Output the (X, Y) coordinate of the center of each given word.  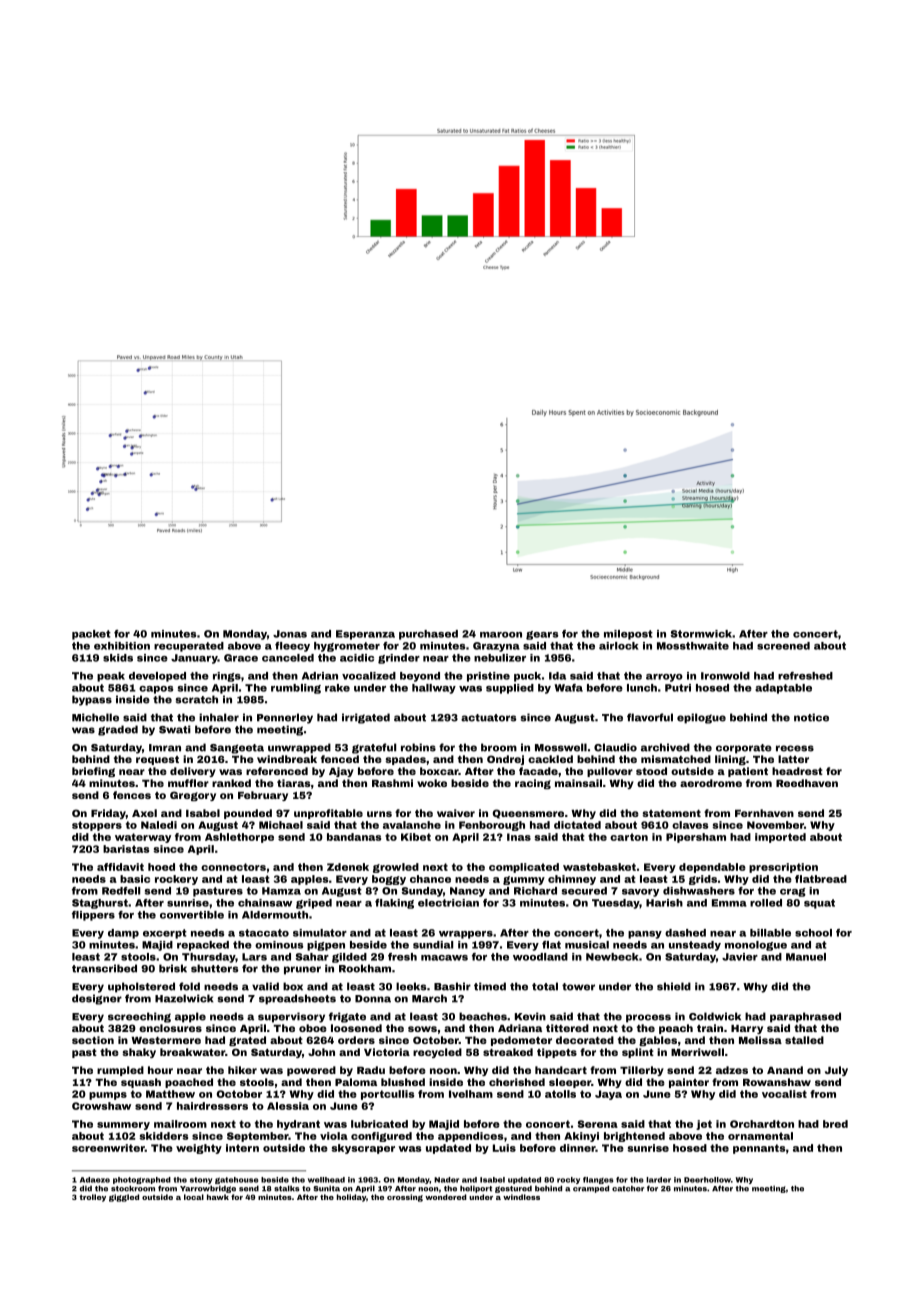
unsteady (695, 946)
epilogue (701, 718)
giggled (124, 1198)
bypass (92, 700)
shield (674, 986)
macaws (444, 958)
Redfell (121, 891)
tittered (567, 1028)
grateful (374, 748)
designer (97, 999)
